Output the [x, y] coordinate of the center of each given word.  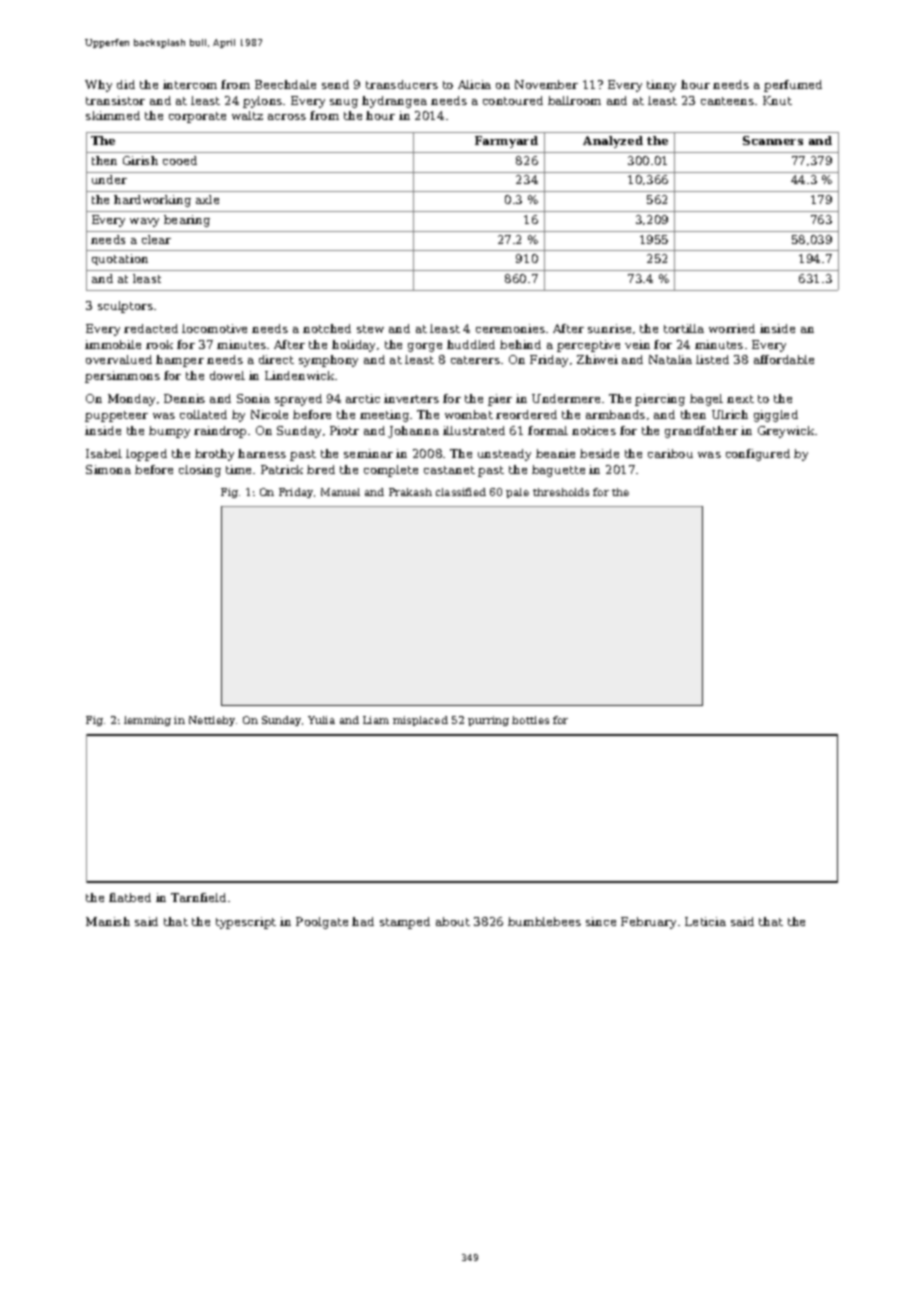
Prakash [410, 492]
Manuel [340, 492]
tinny [661, 86]
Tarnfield [198, 897]
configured [758, 455]
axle [207, 199]
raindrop [220, 432]
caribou [670, 453]
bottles [530, 720]
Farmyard [506, 142]
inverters [411, 398]
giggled [776, 416]
